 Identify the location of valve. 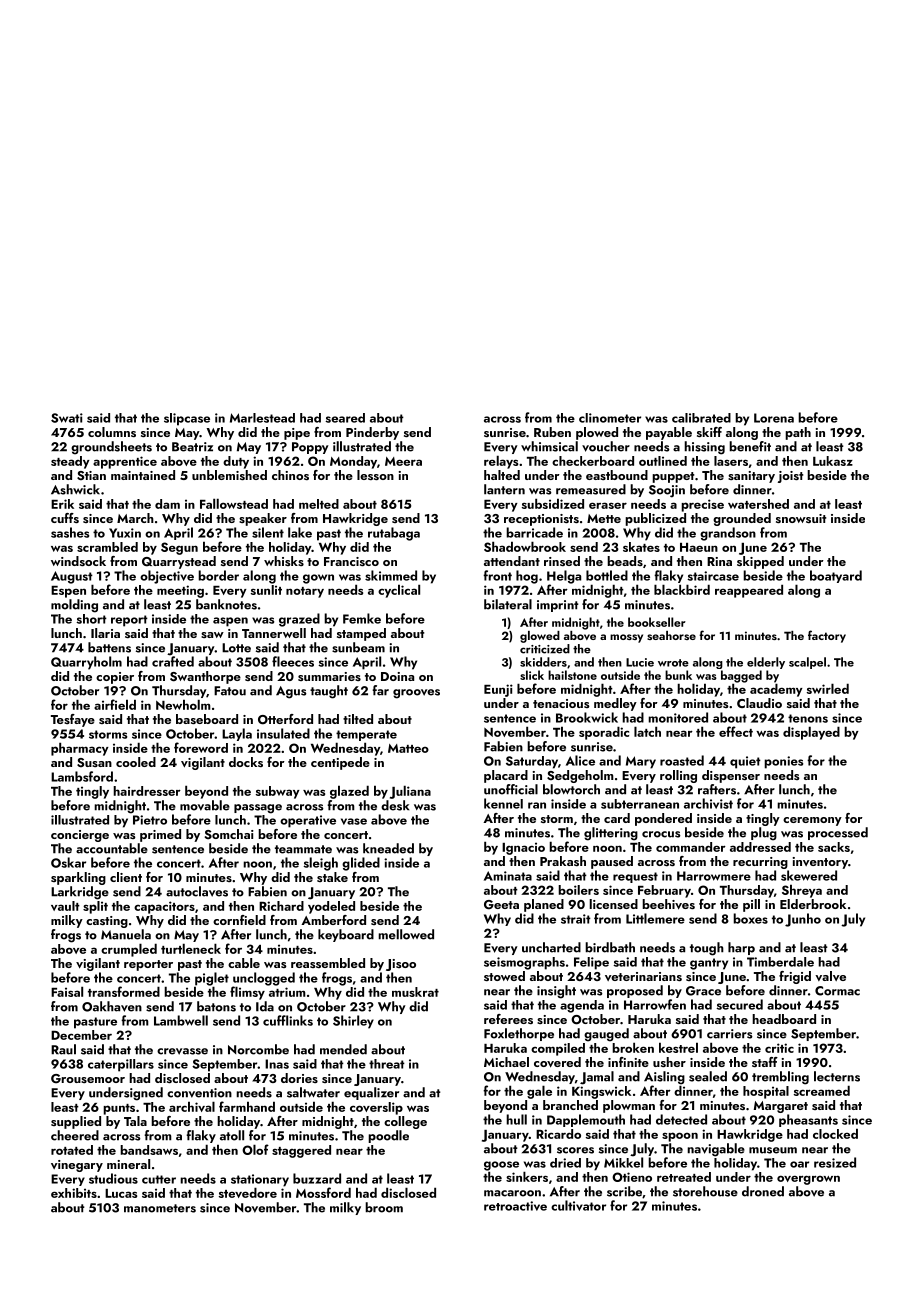
(830, 976).
